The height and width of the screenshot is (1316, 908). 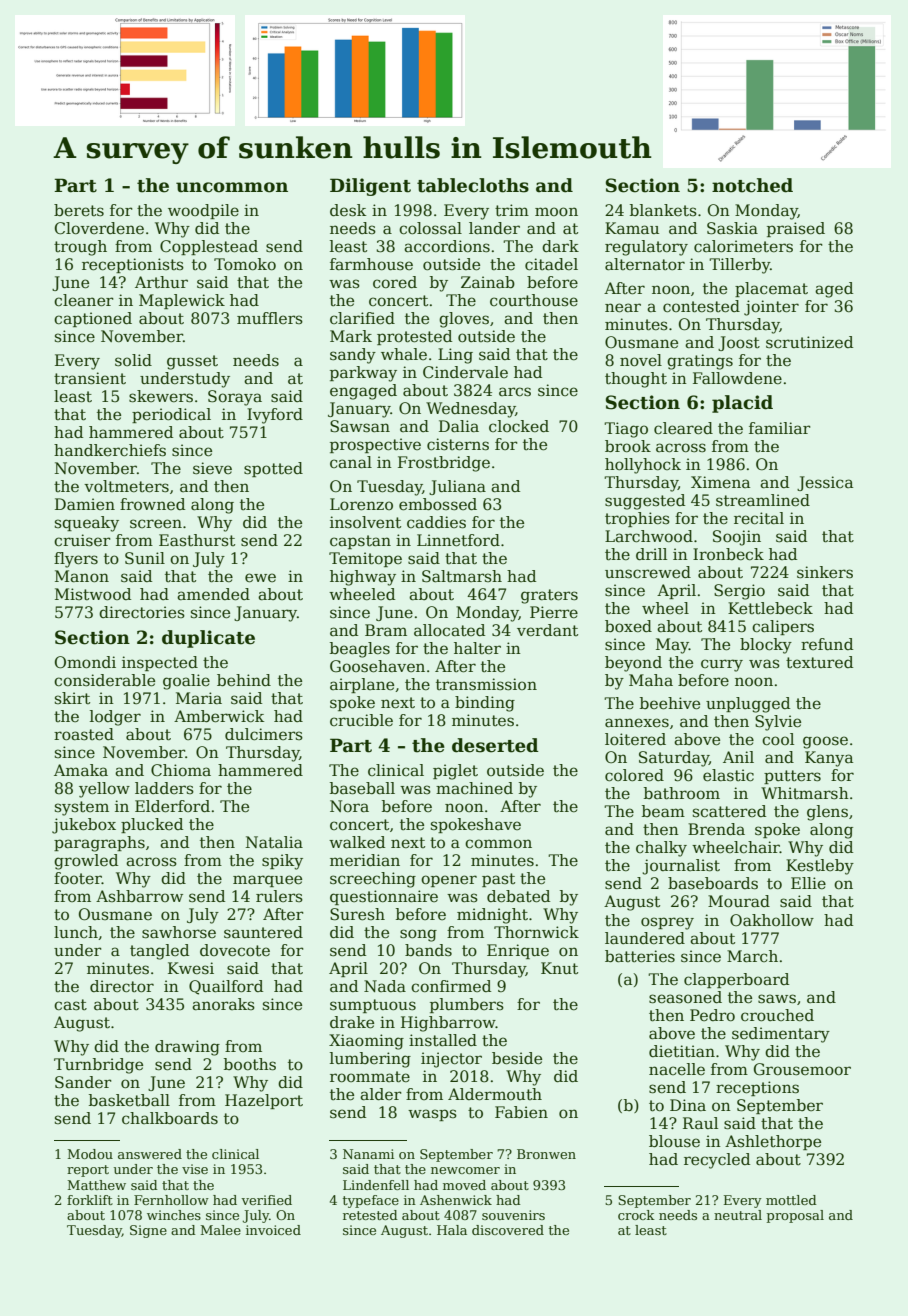 I want to click on Diligent, so click(x=370, y=187).
